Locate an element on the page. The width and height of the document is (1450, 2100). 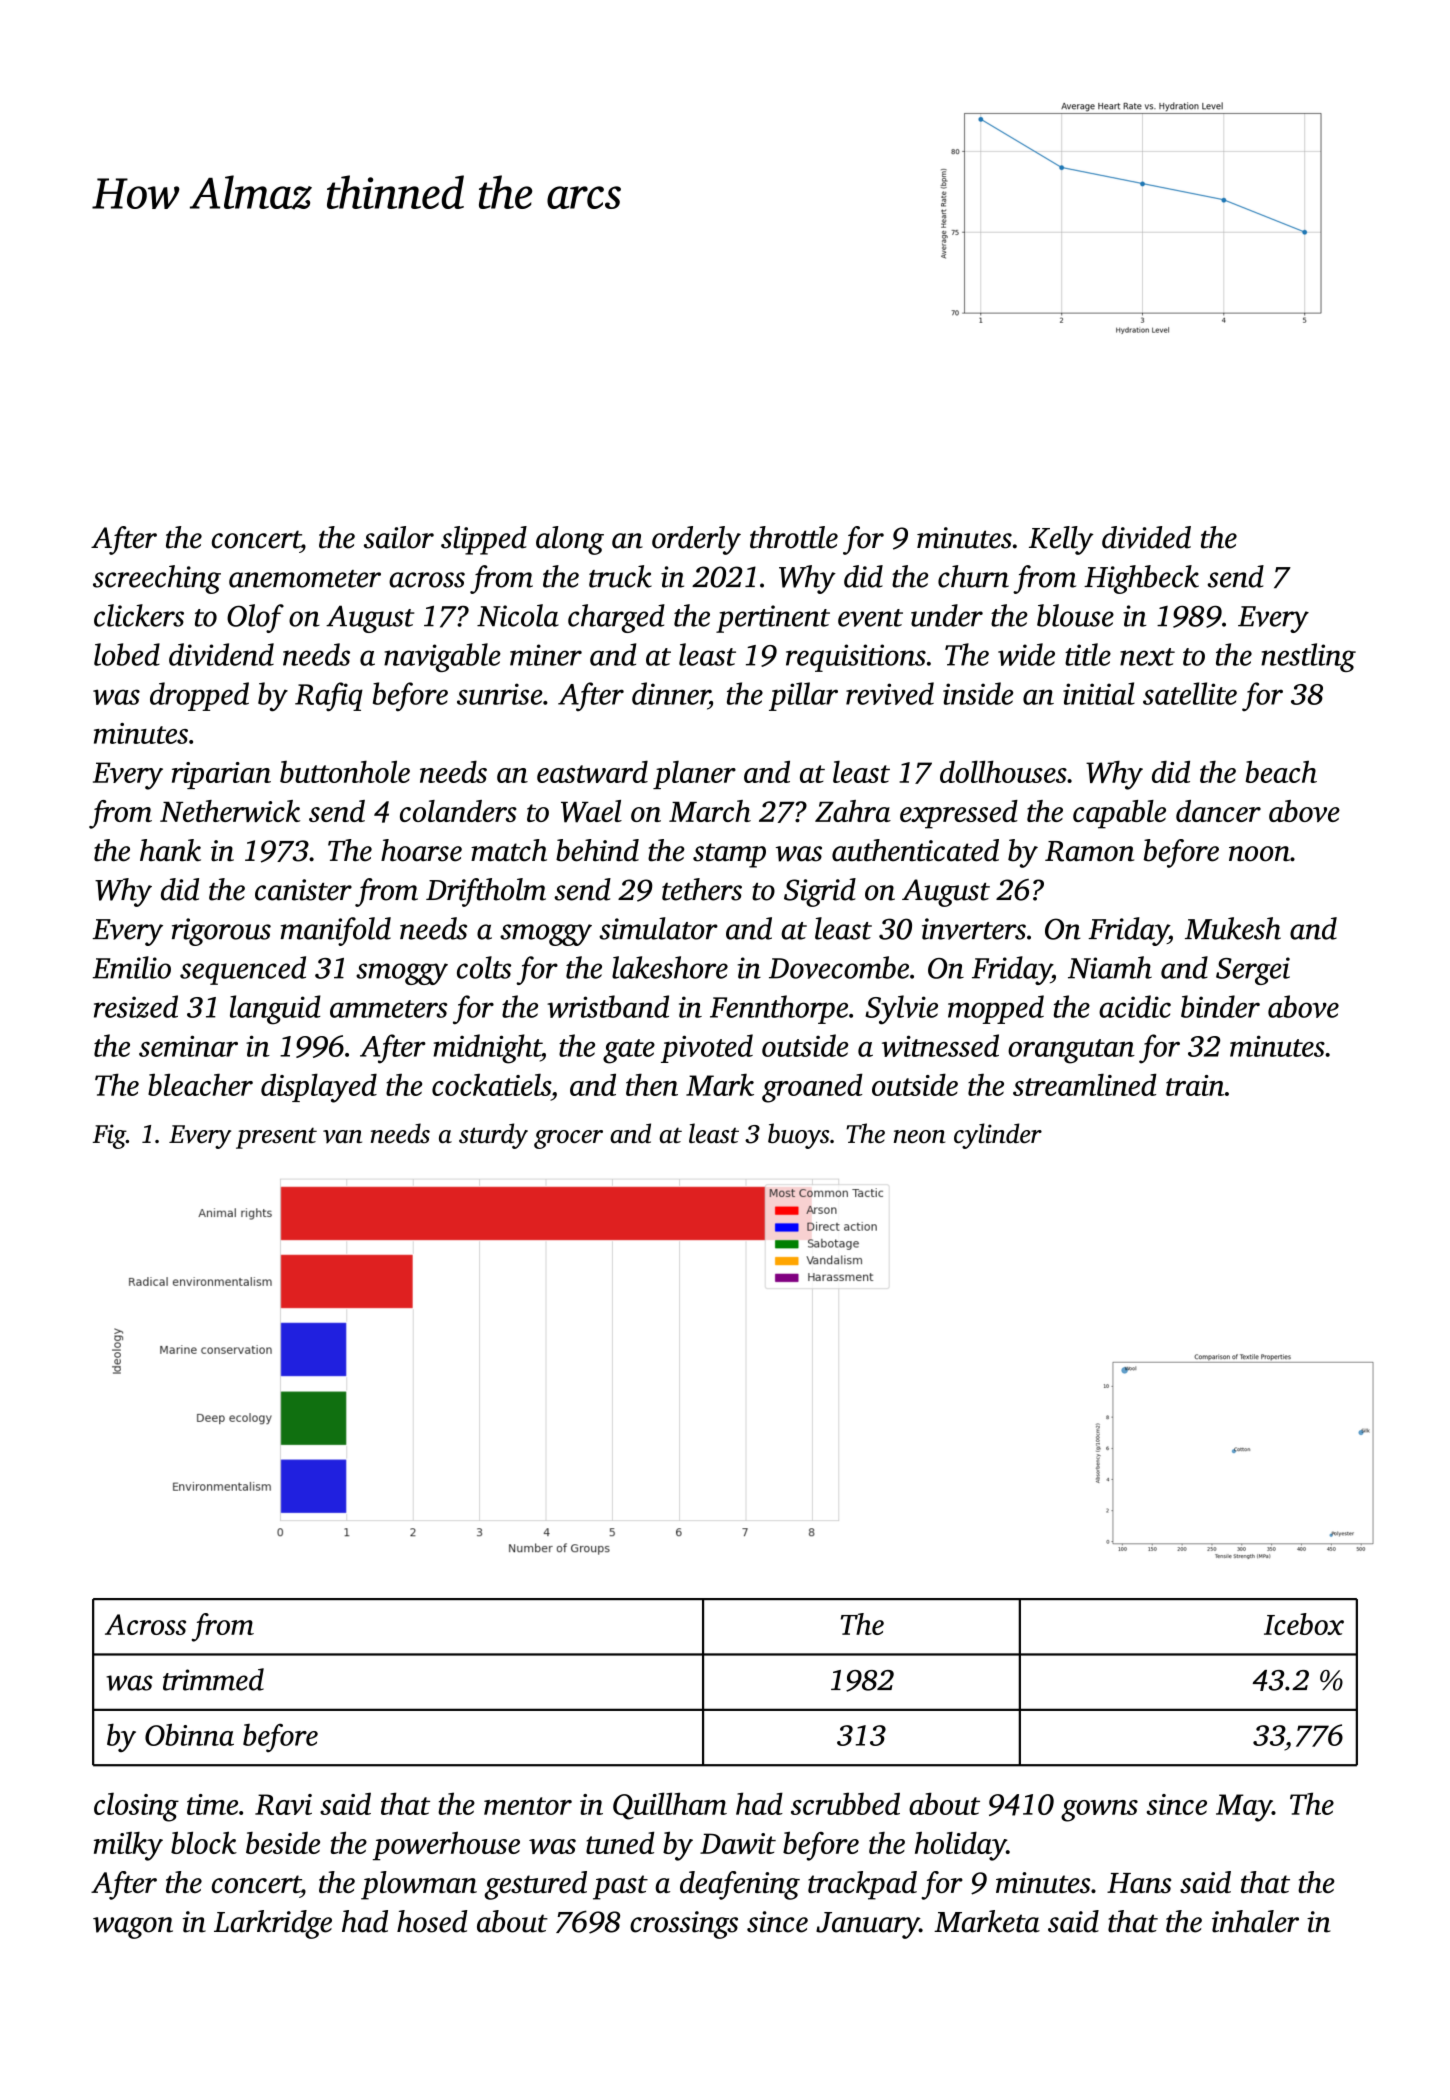
anemometer is located at coordinates (305, 579).
